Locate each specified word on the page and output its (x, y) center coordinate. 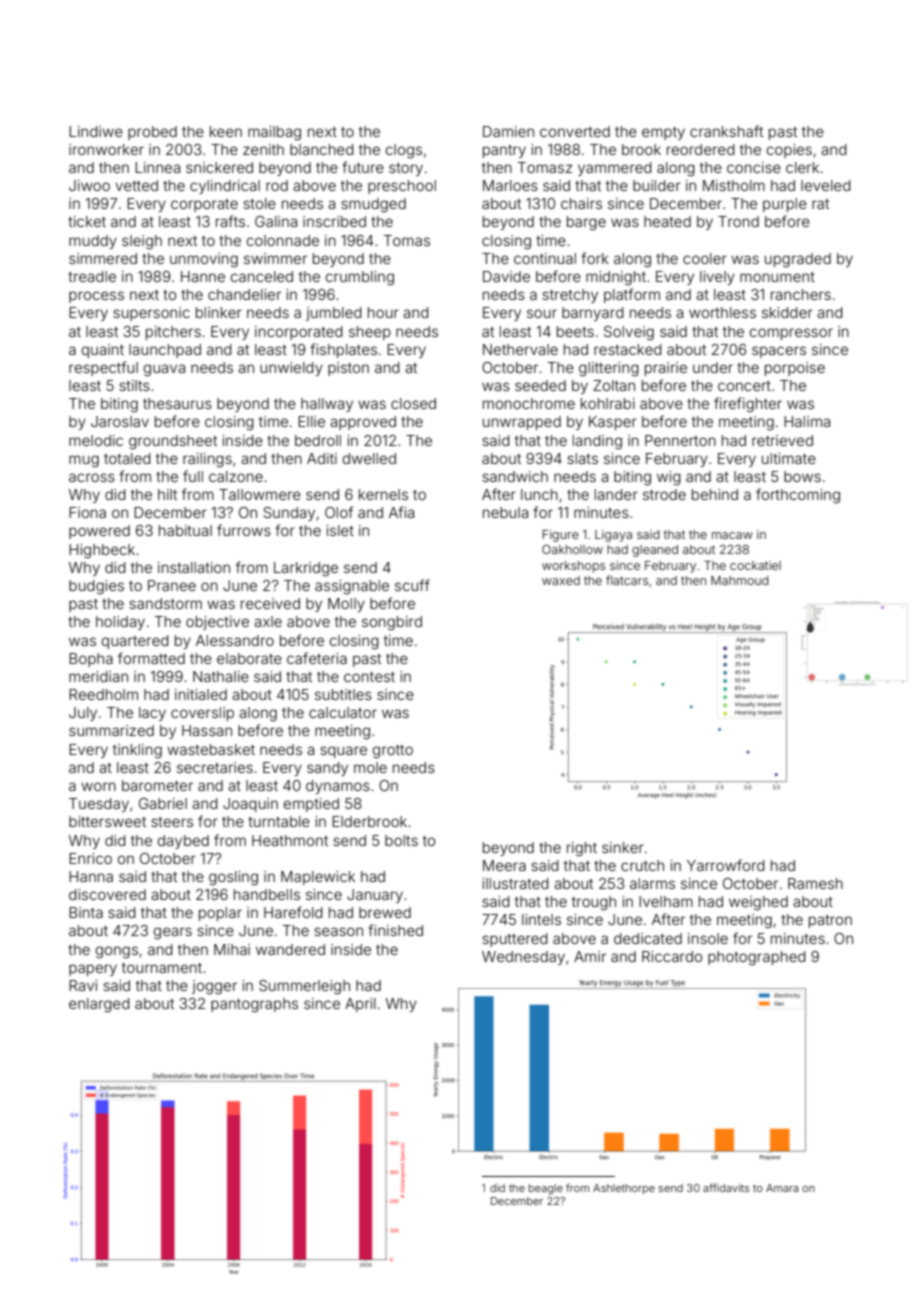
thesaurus (177, 403)
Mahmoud (740, 580)
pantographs (254, 1005)
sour (542, 313)
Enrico (90, 858)
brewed (385, 912)
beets (575, 331)
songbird (392, 623)
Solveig (629, 333)
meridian (98, 676)
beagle (546, 1189)
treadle (92, 276)
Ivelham (666, 901)
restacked (628, 349)
